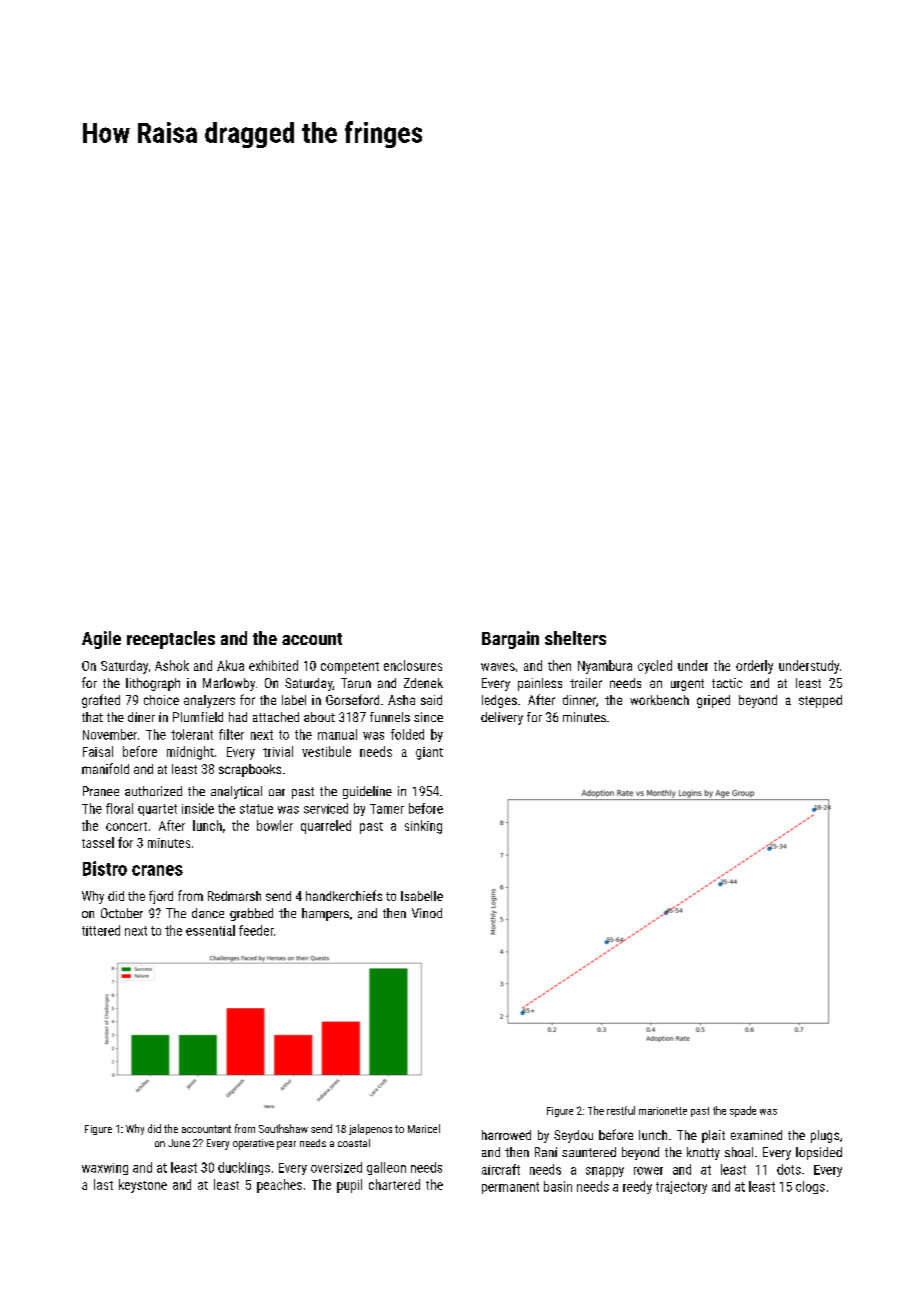 The image size is (924, 1308). I want to click on tittered, so click(101, 930).
